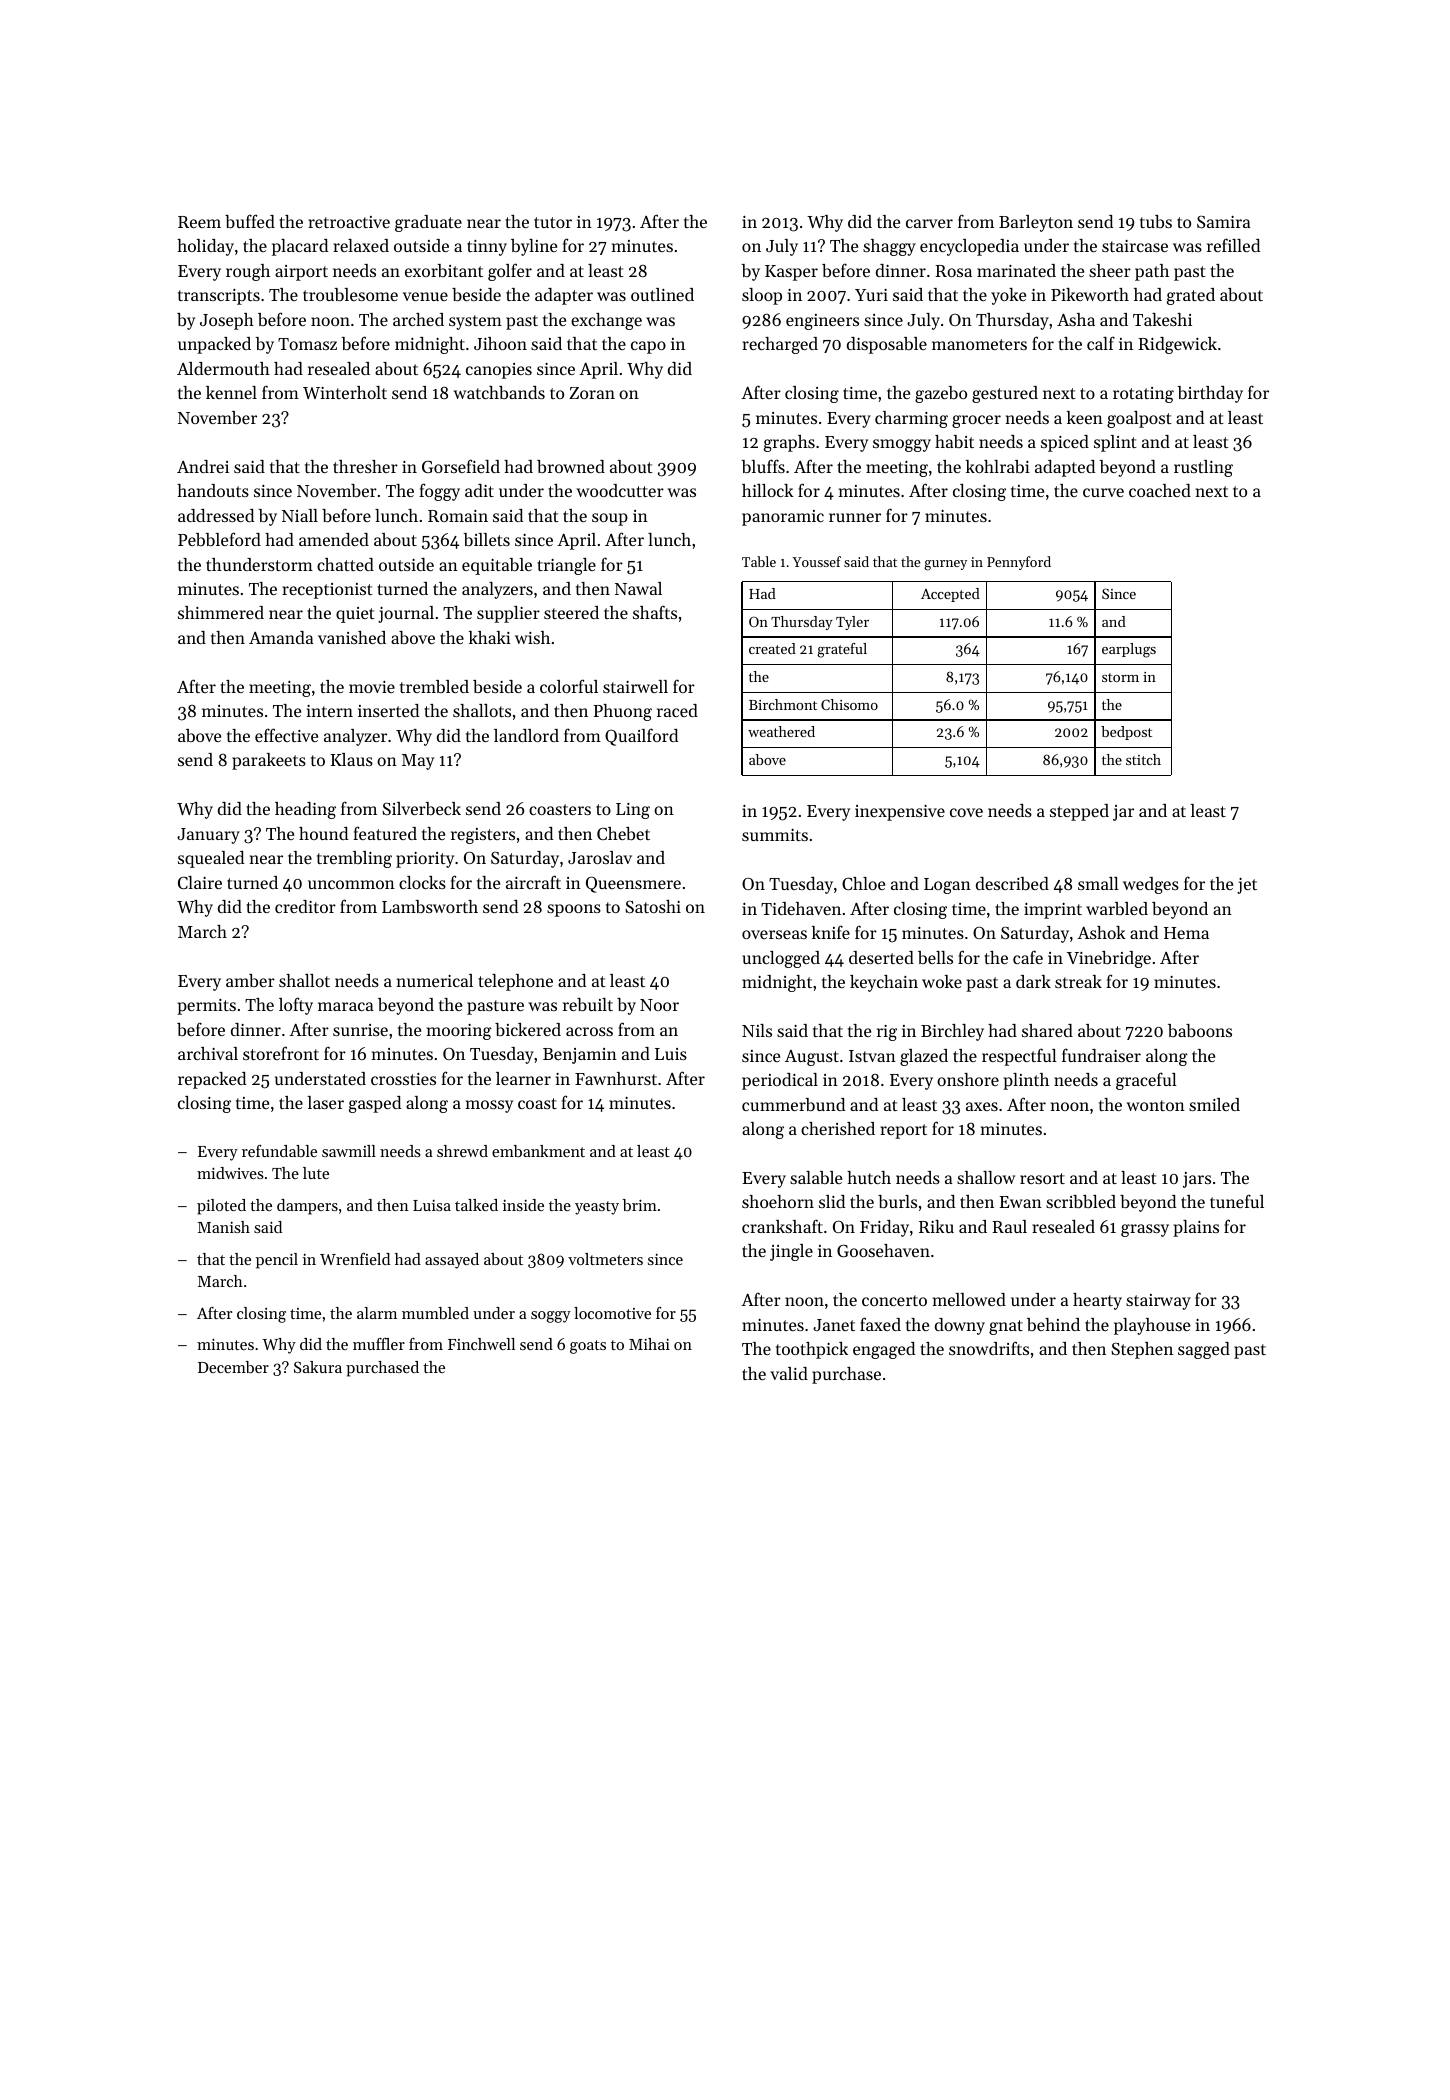 This page has height=2100, width=1450. What do you see at coordinates (500, 343) in the page?
I see `Jihoon` at bounding box center [500, 343].
